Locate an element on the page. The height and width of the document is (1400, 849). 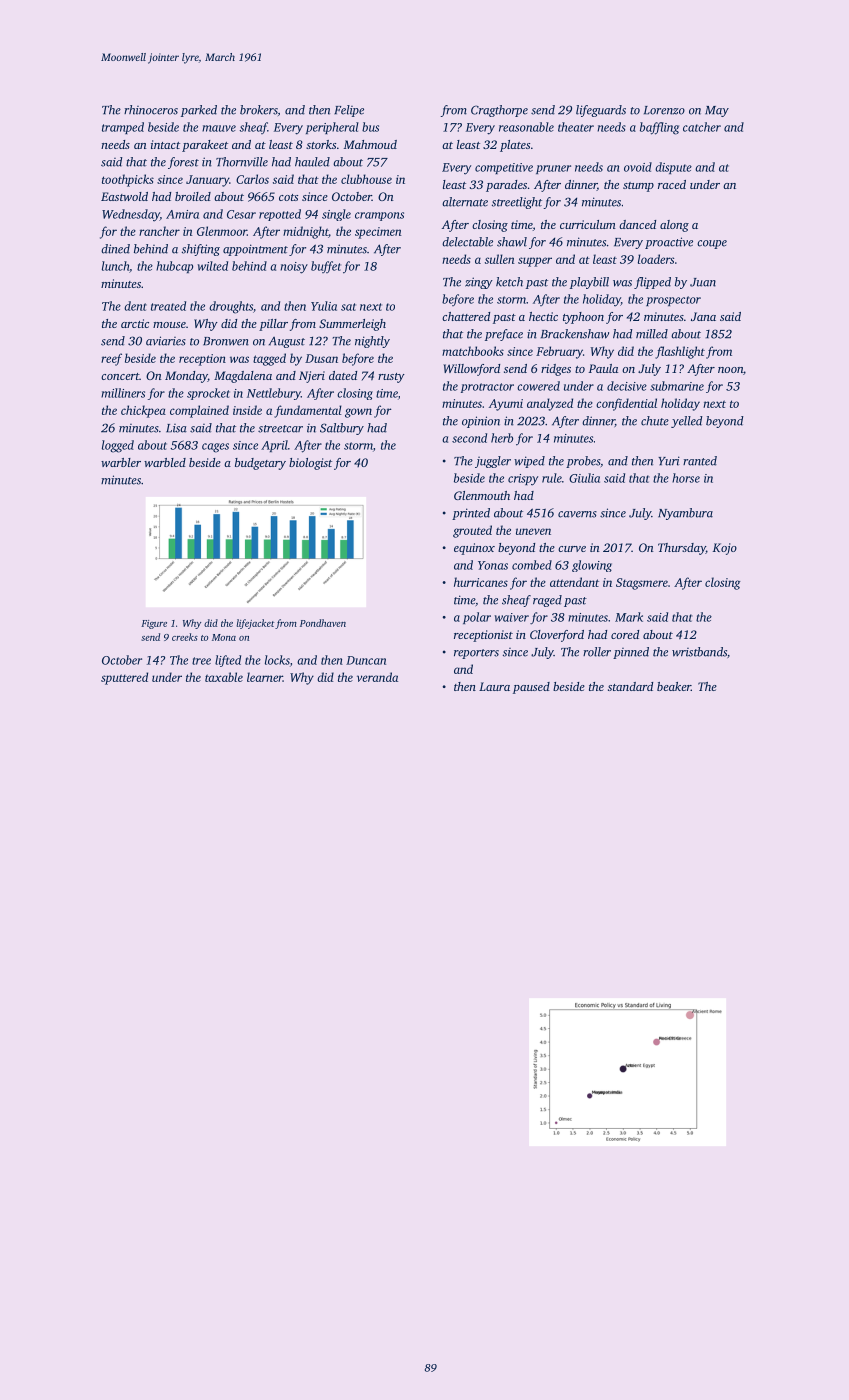
Willowford is located at coordinates (471, 370).
